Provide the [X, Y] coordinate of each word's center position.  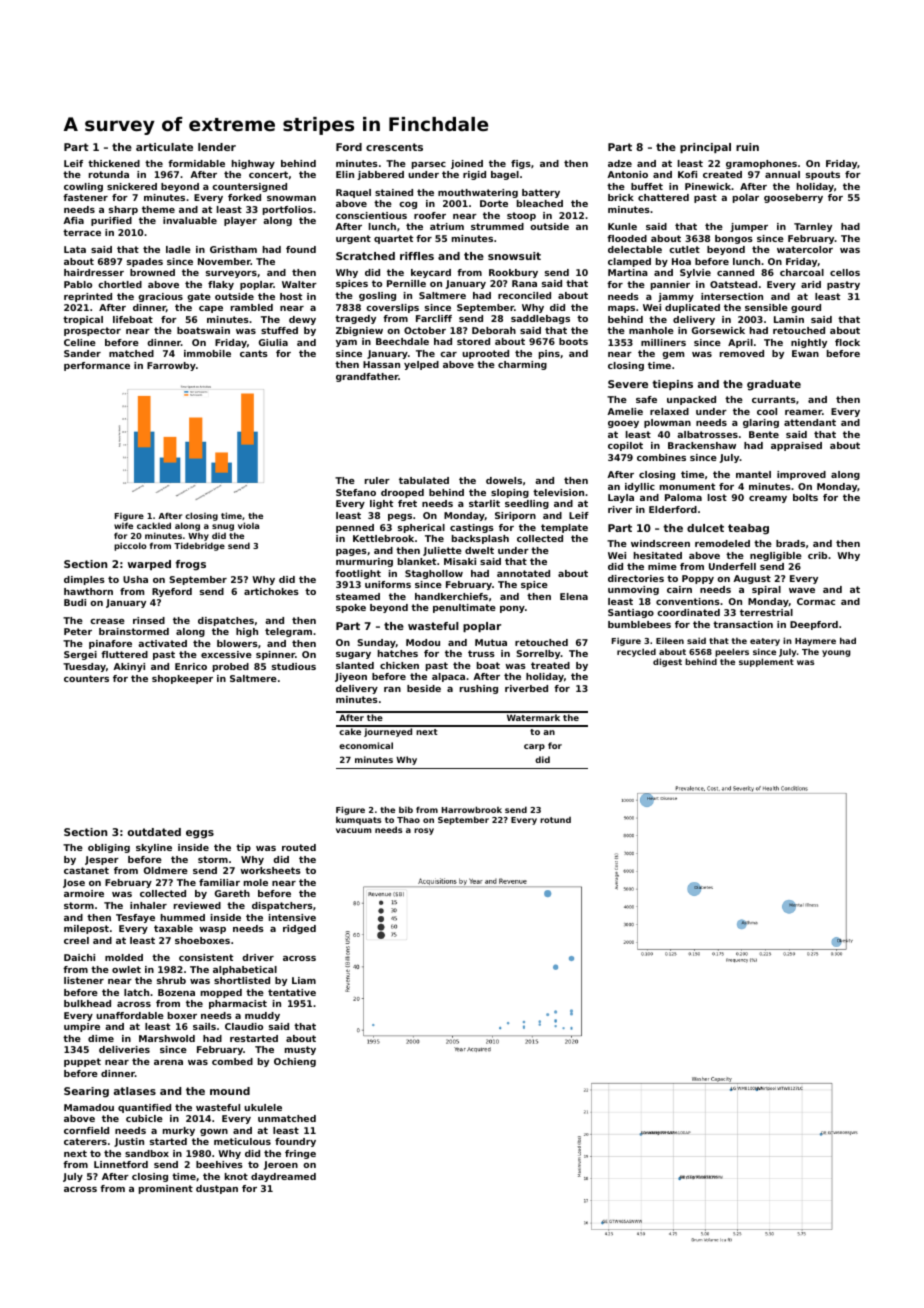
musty [300, 1050]
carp [534, 747]
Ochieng [295, 1062]
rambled [252, 307]
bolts [805, 497]
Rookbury [513, 273]
